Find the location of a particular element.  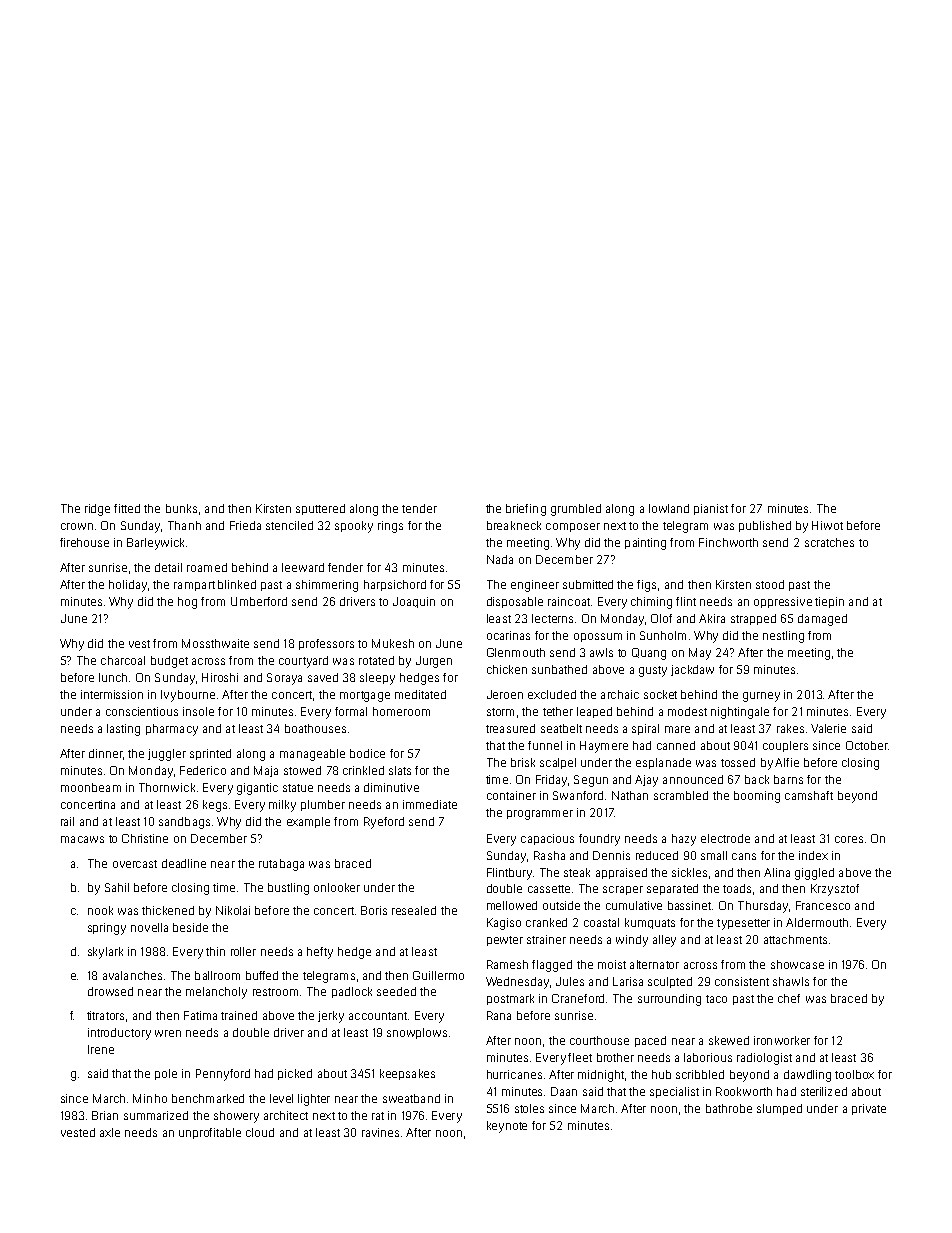

Francesco is located at coordinates (823, 905).
